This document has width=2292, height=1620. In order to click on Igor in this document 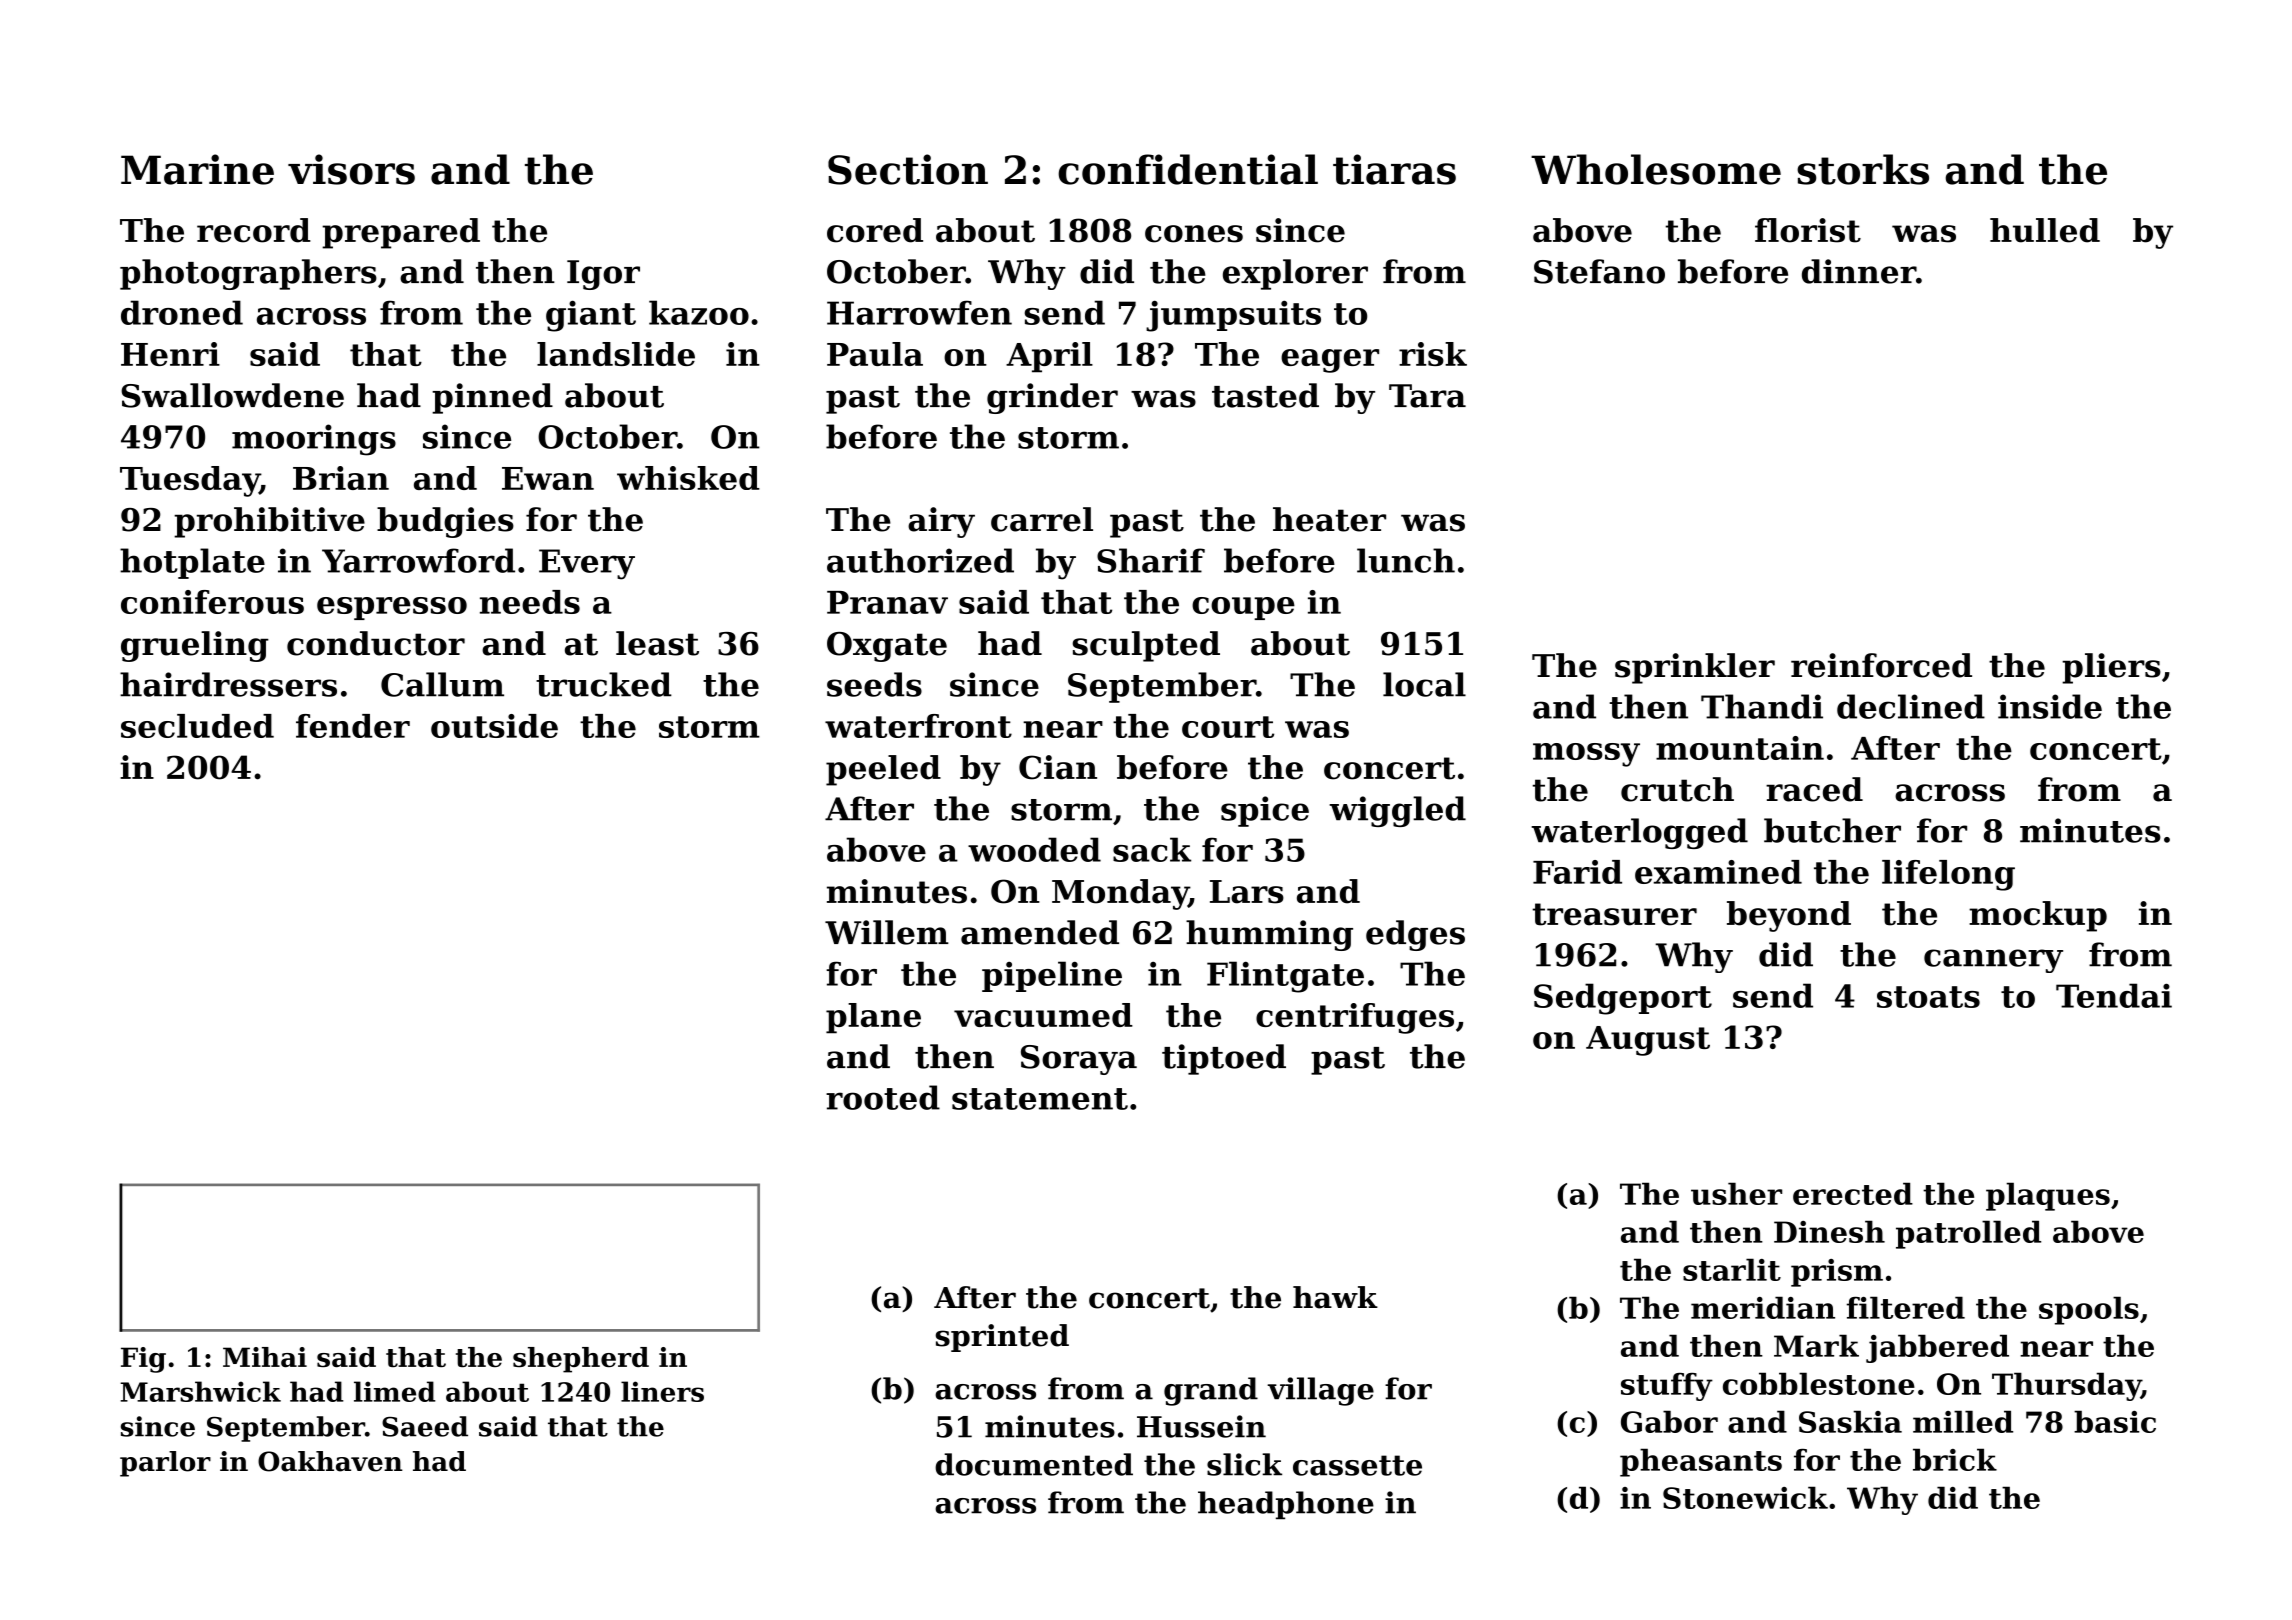, I will do `click(603, 275)`.
